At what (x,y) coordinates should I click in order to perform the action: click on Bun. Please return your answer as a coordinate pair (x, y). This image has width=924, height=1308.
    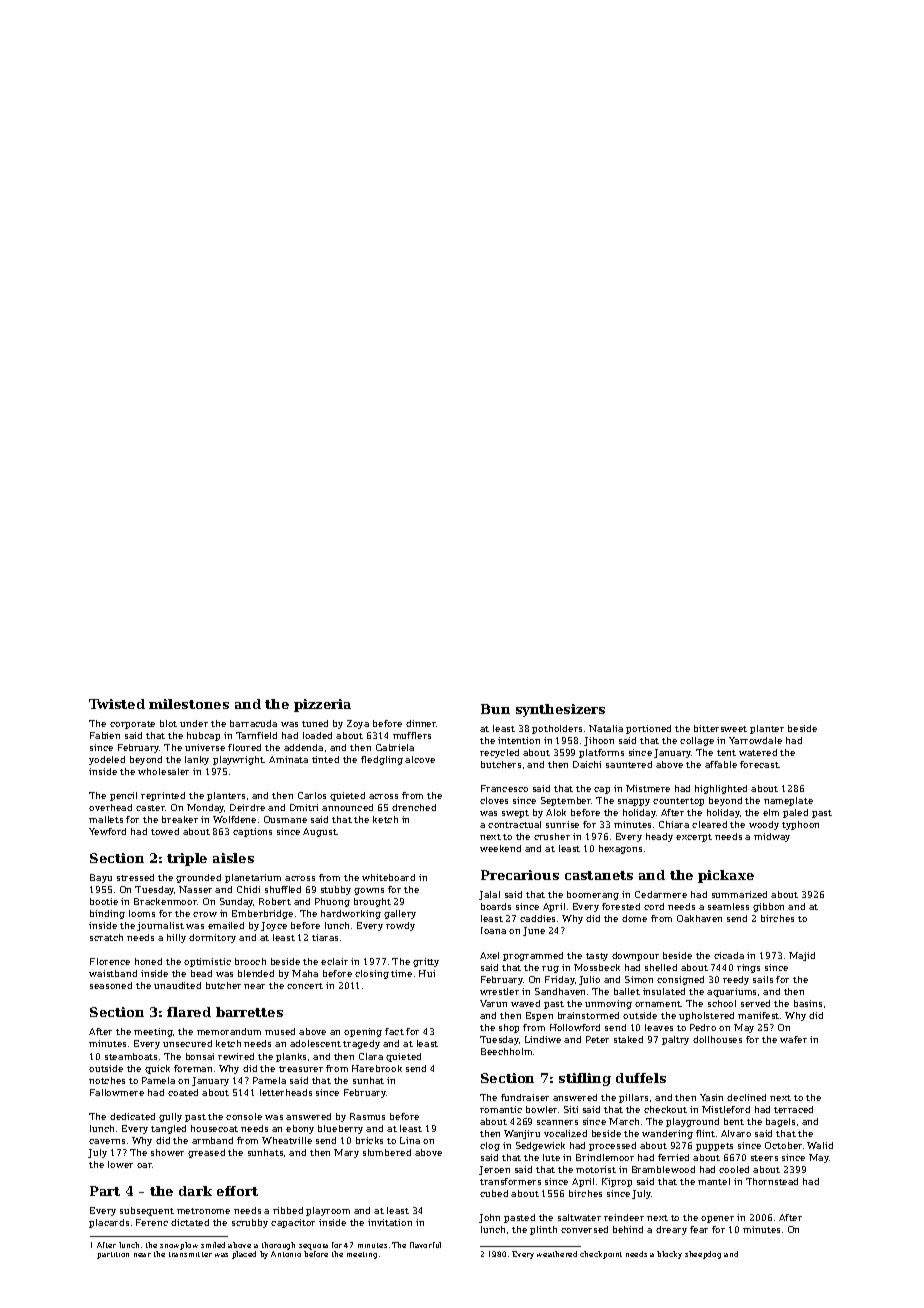
    Looking at the image, I should click on (495, 709).
